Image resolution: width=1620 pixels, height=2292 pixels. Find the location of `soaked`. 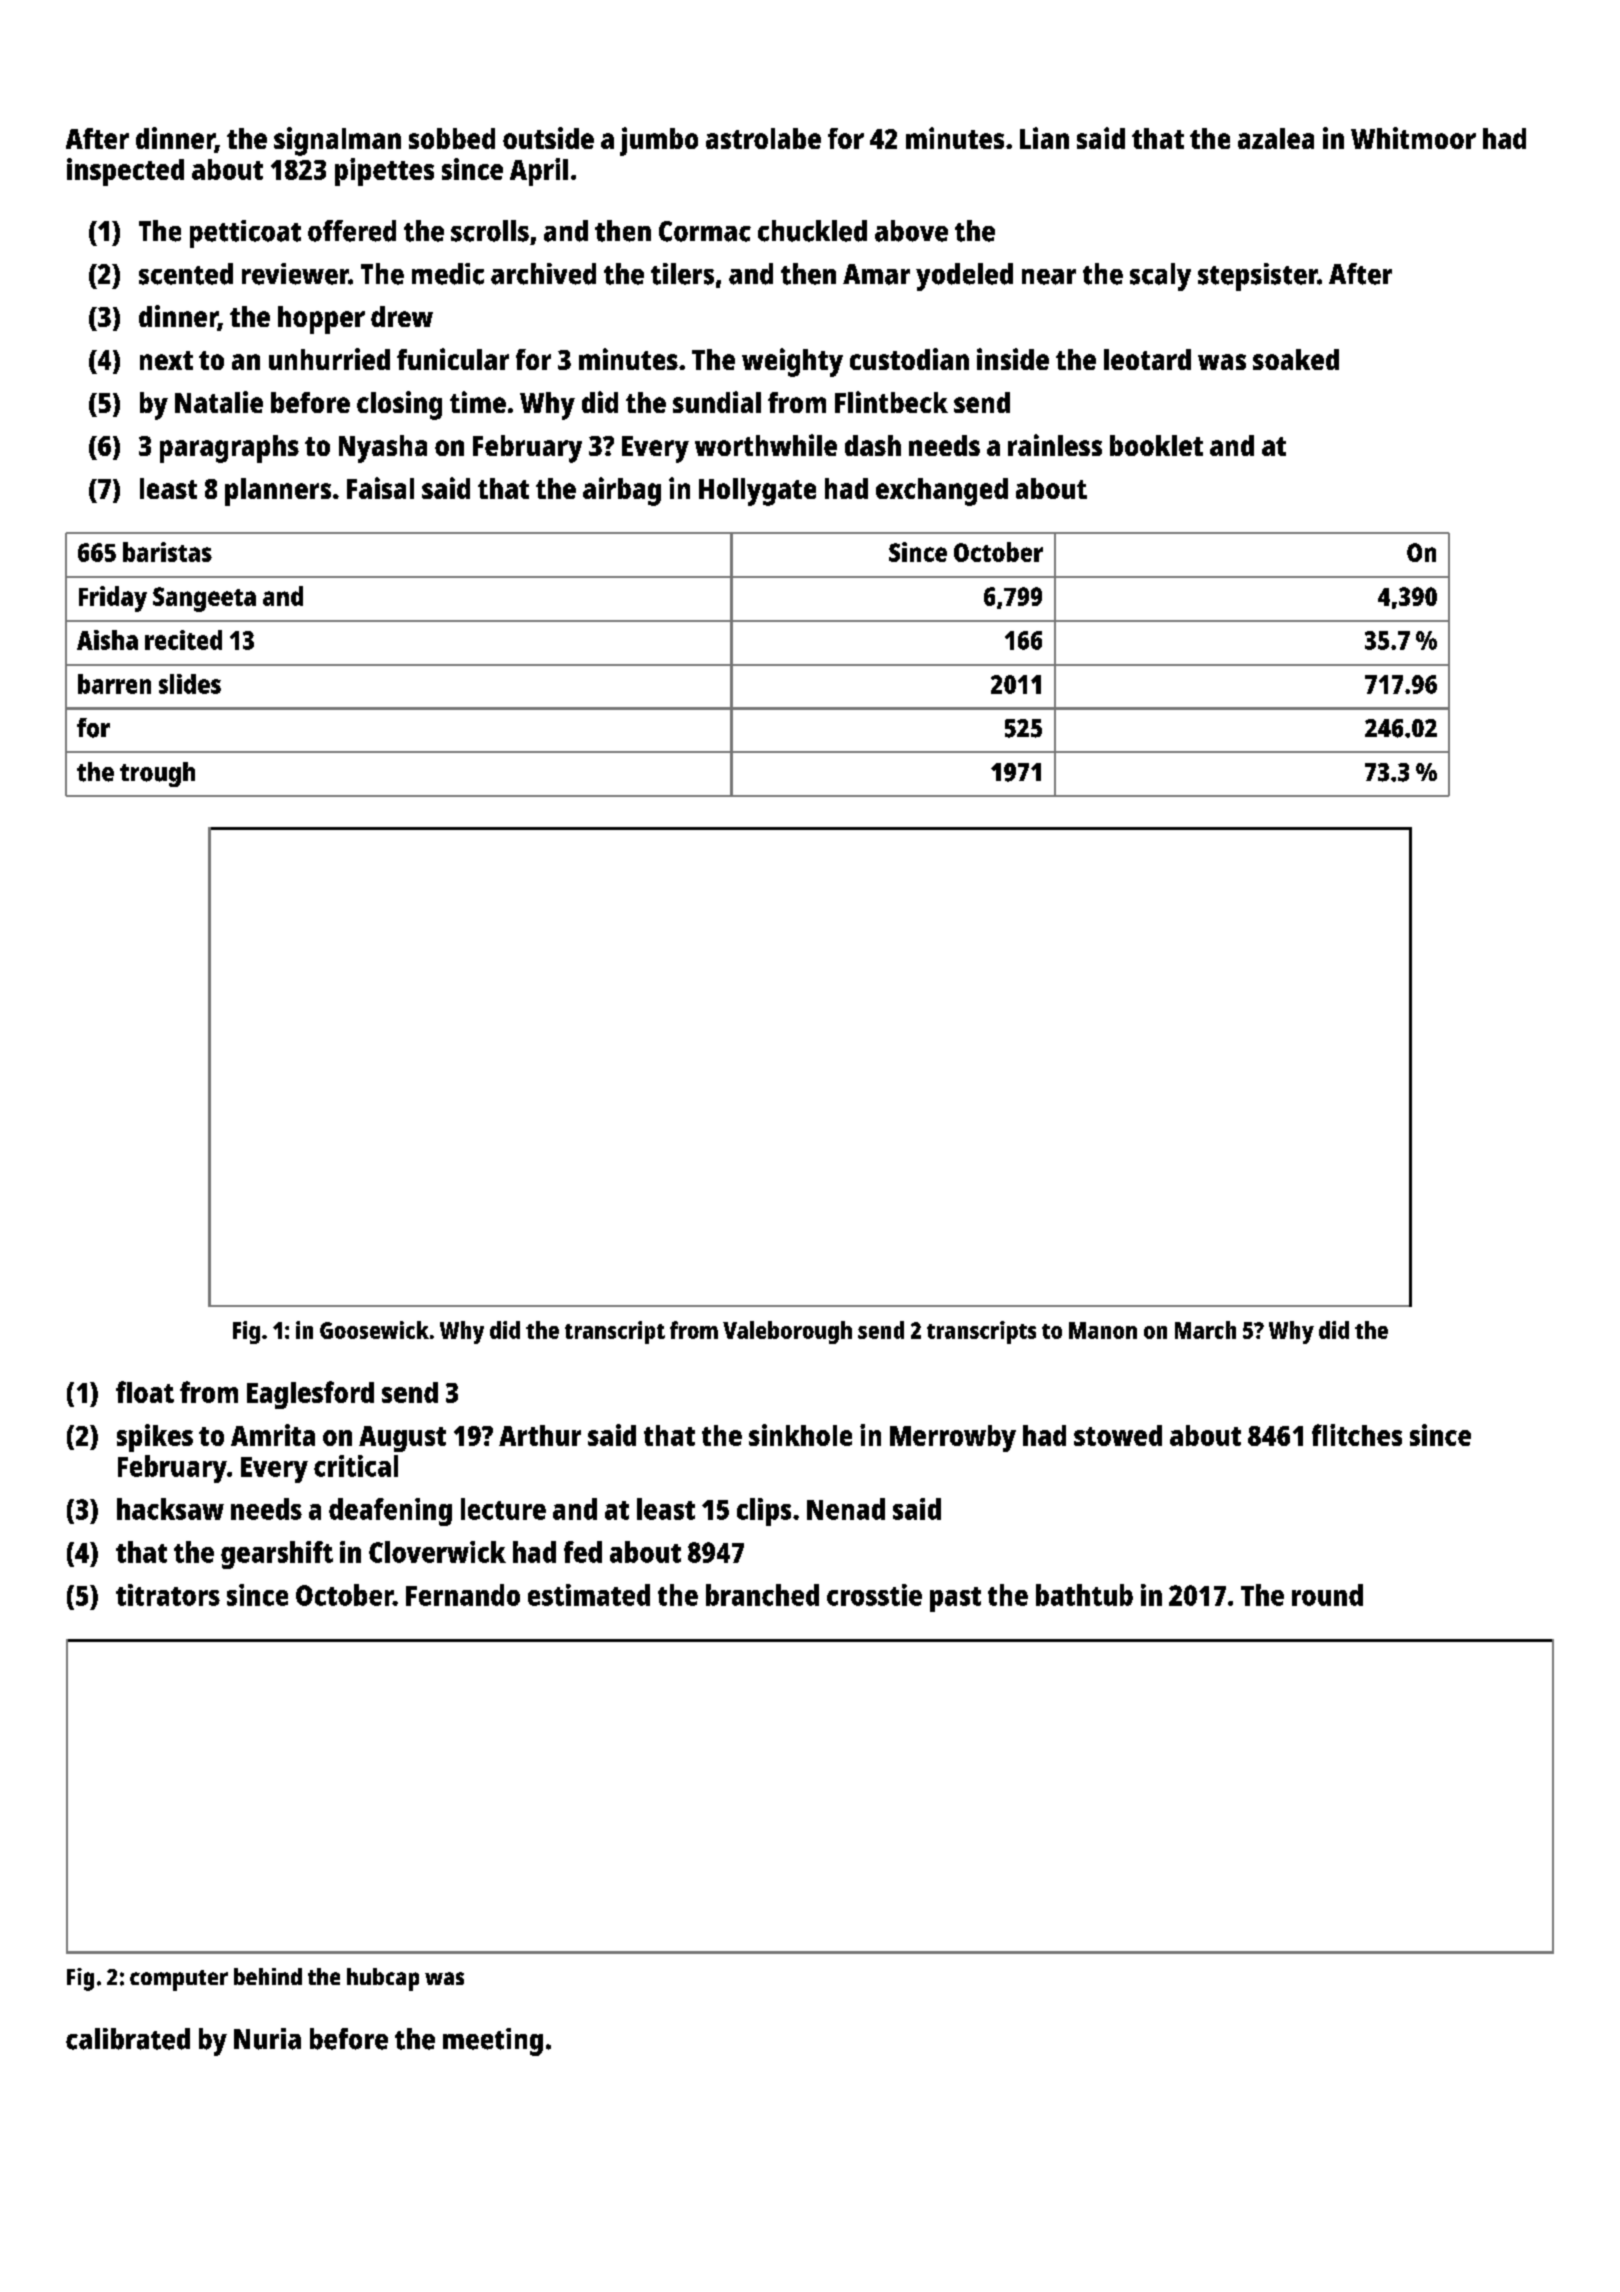

soaked is located at coordinates (1296, 359).
